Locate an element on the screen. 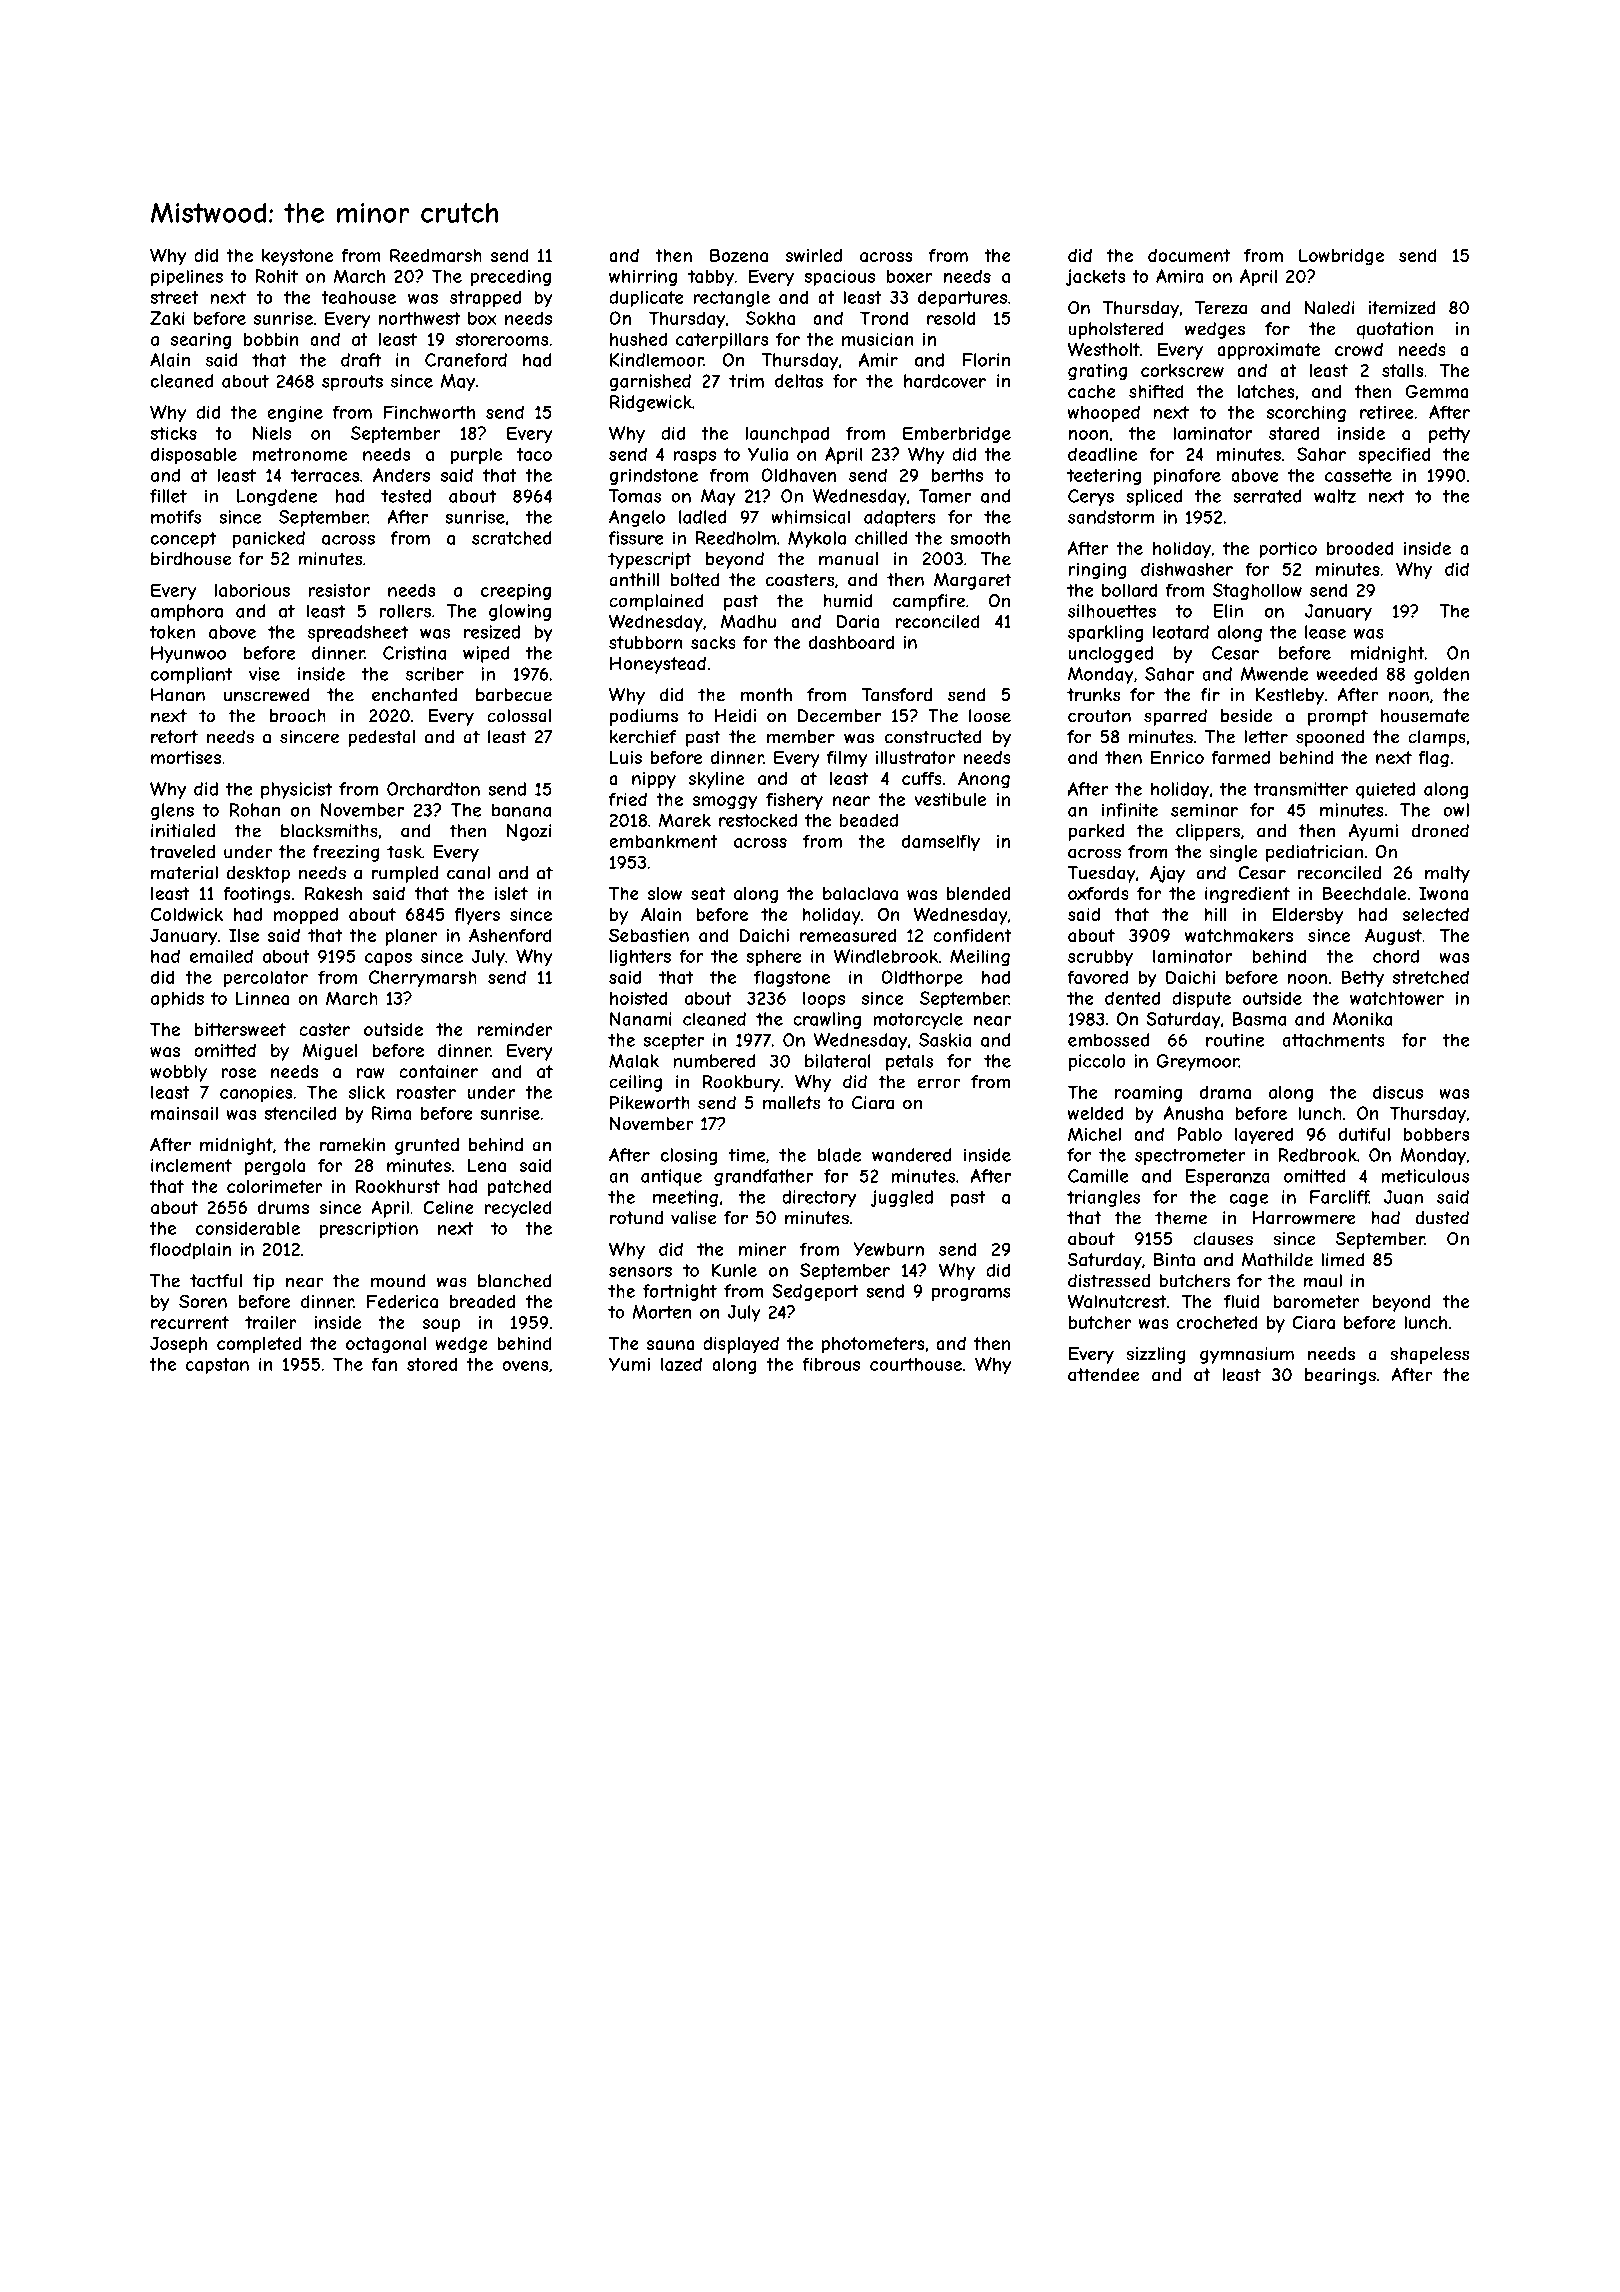 The image size is (1620, 2292). Hyunwoo is located at coordinates (188, 654).
